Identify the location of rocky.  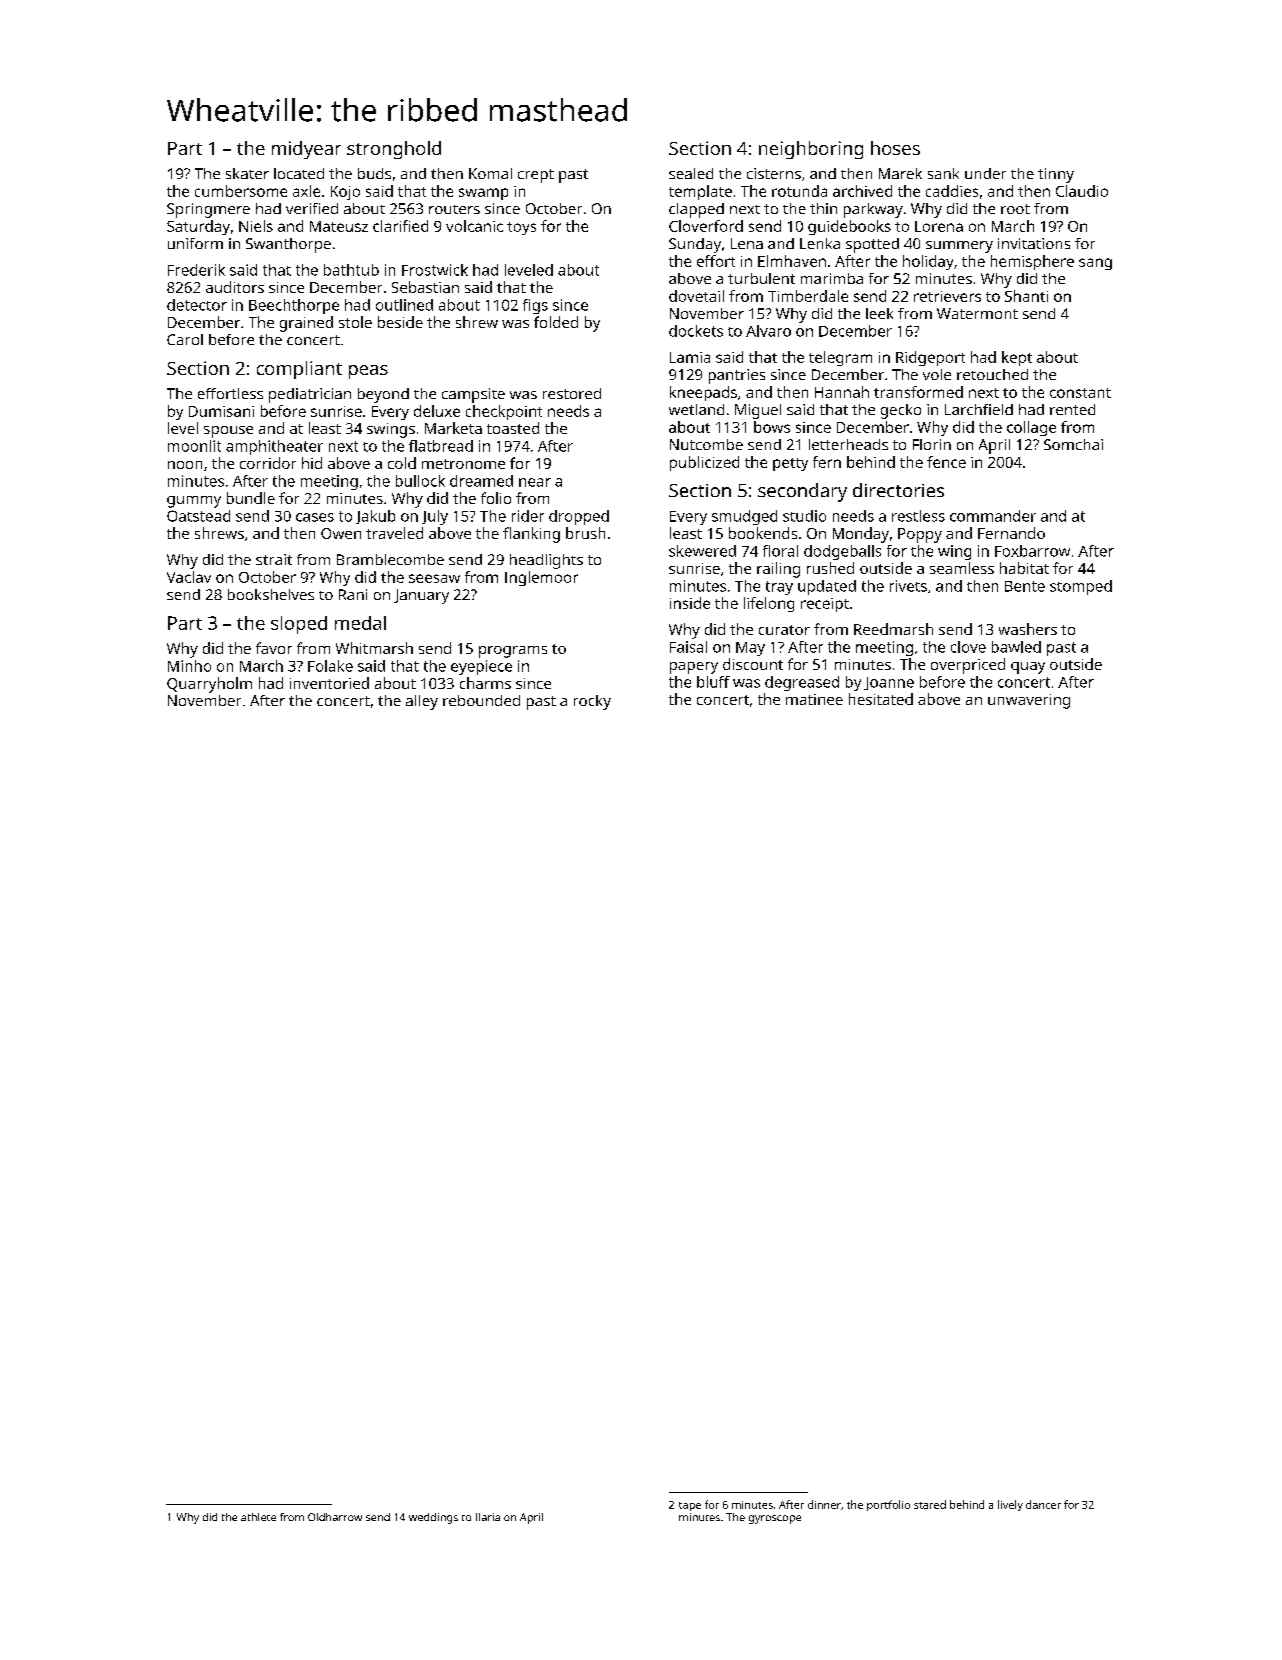
(592, 702).
